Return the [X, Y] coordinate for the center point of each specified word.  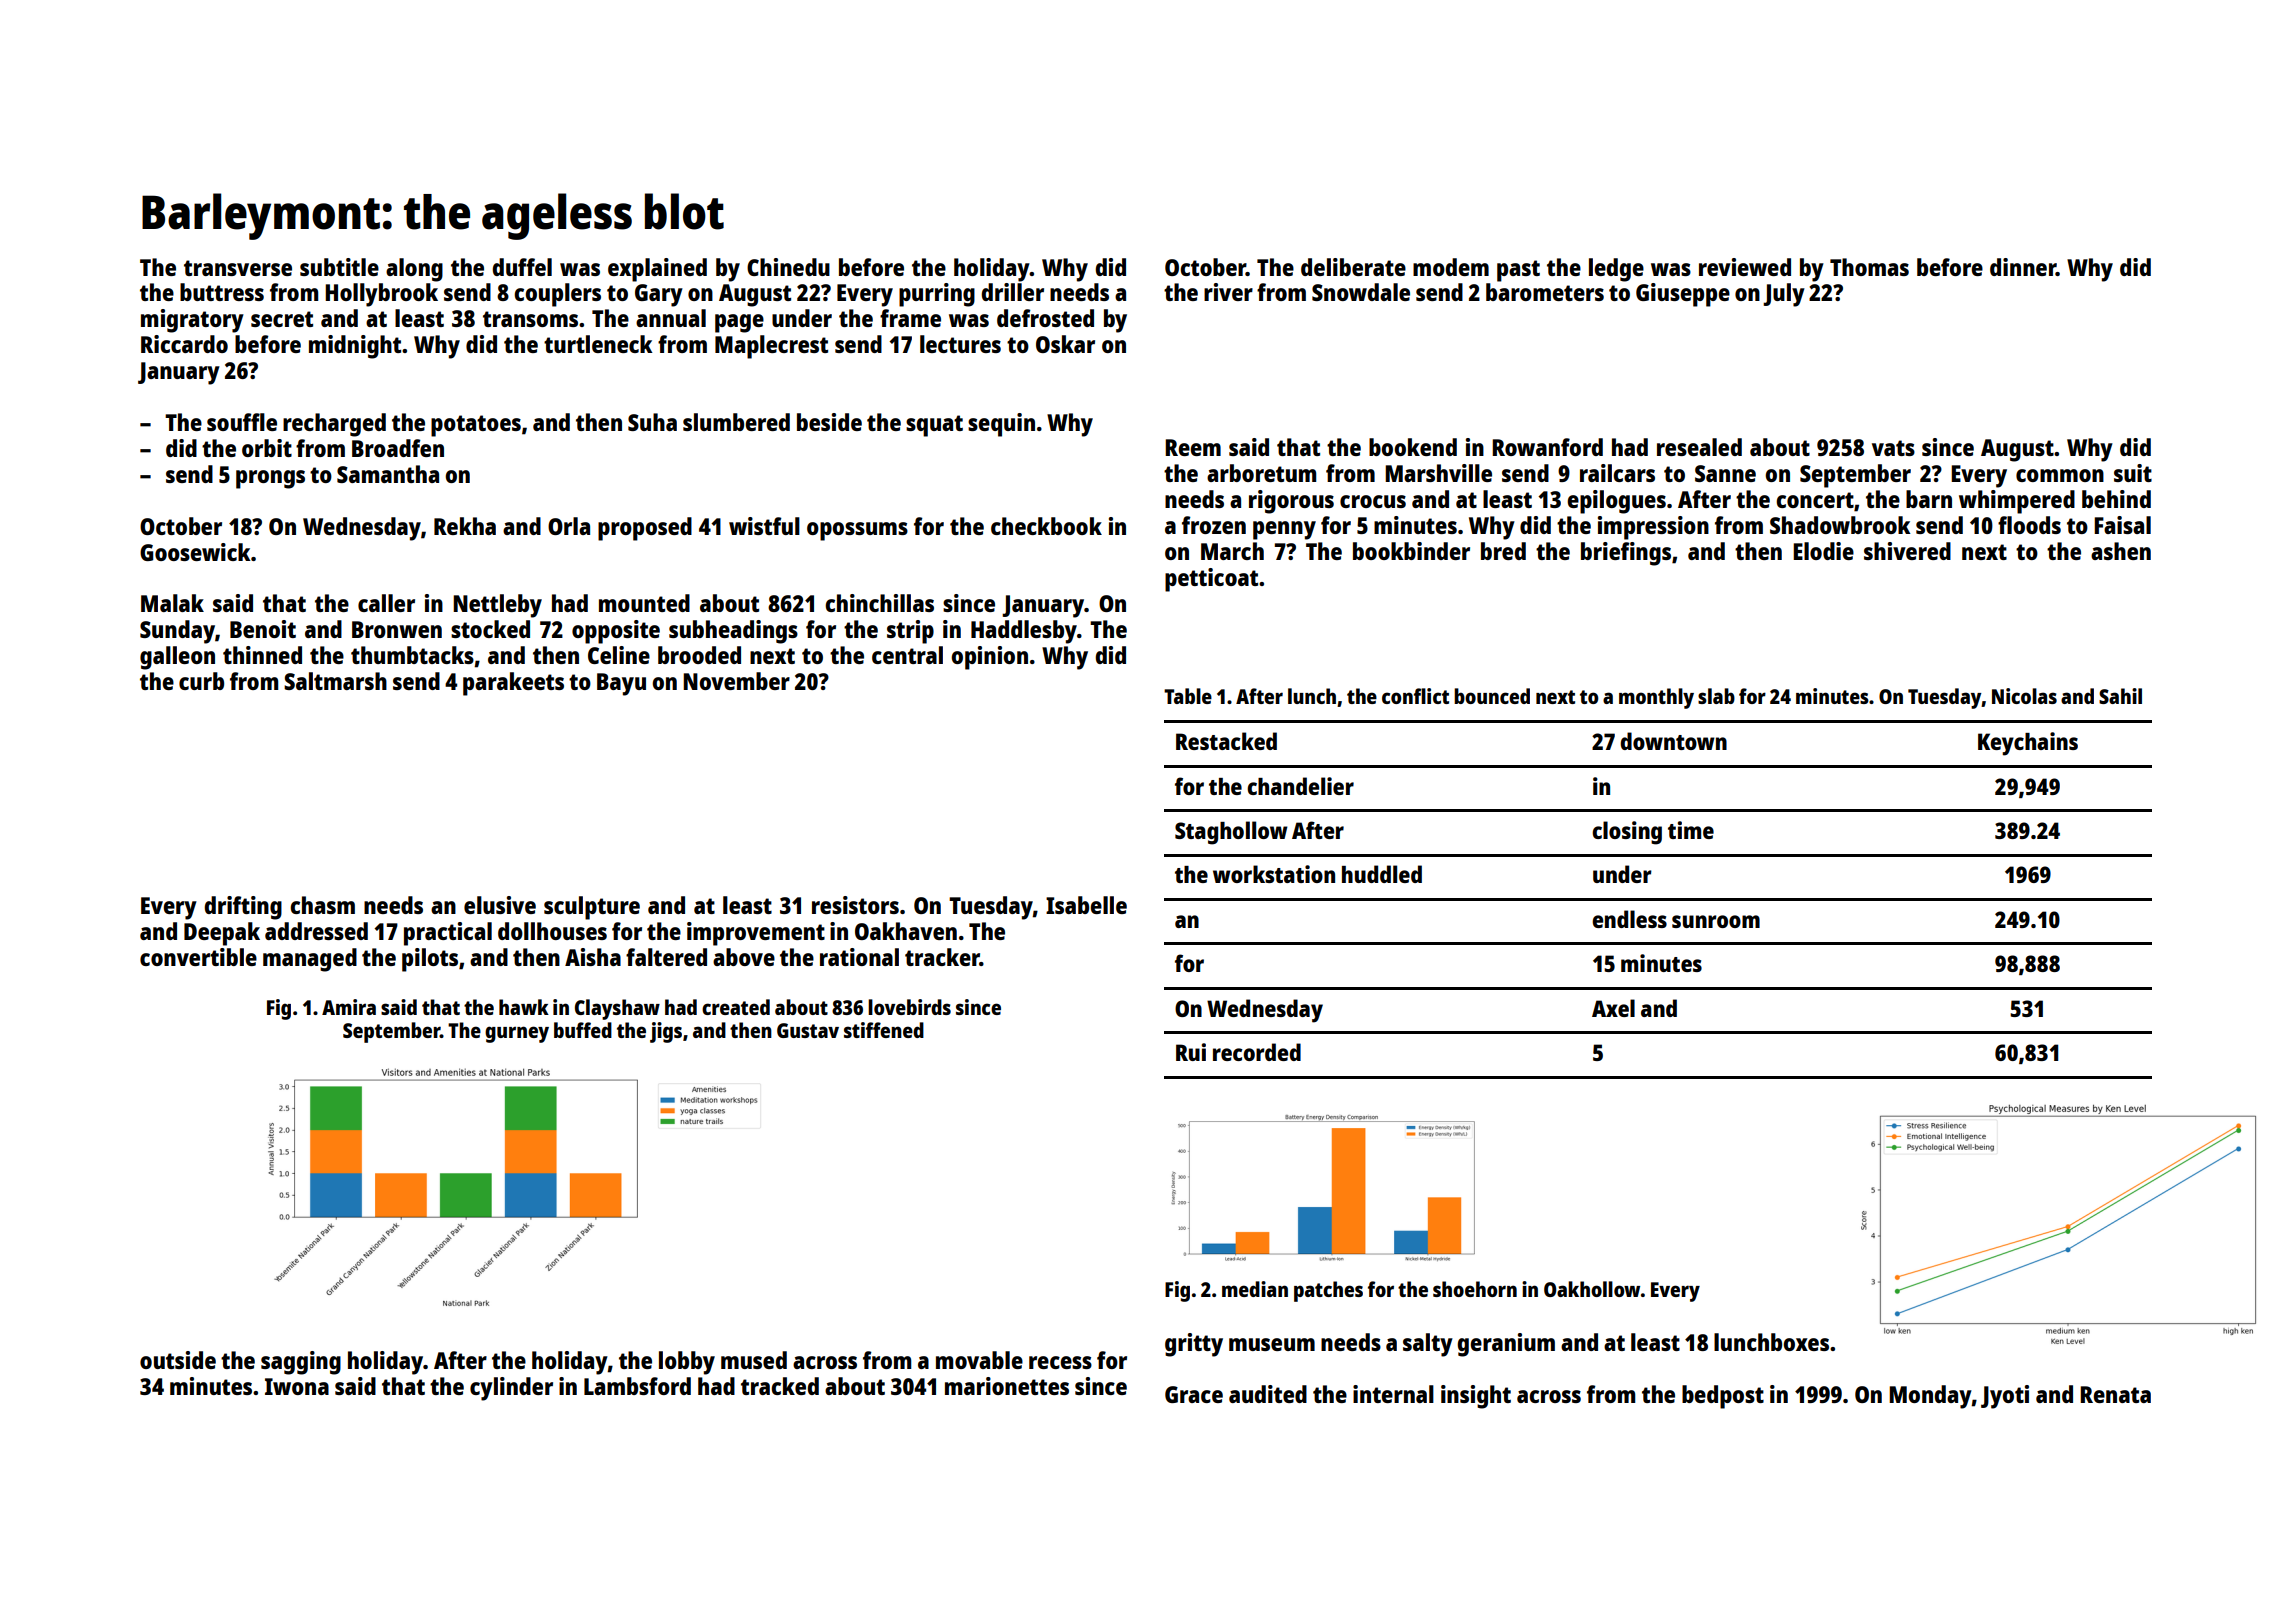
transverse [238, 268]
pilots [430, 960]
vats [1893, 448]
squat [934, 426]
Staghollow [1231, 833]
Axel [1613, 1008]
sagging [301, 1363]
